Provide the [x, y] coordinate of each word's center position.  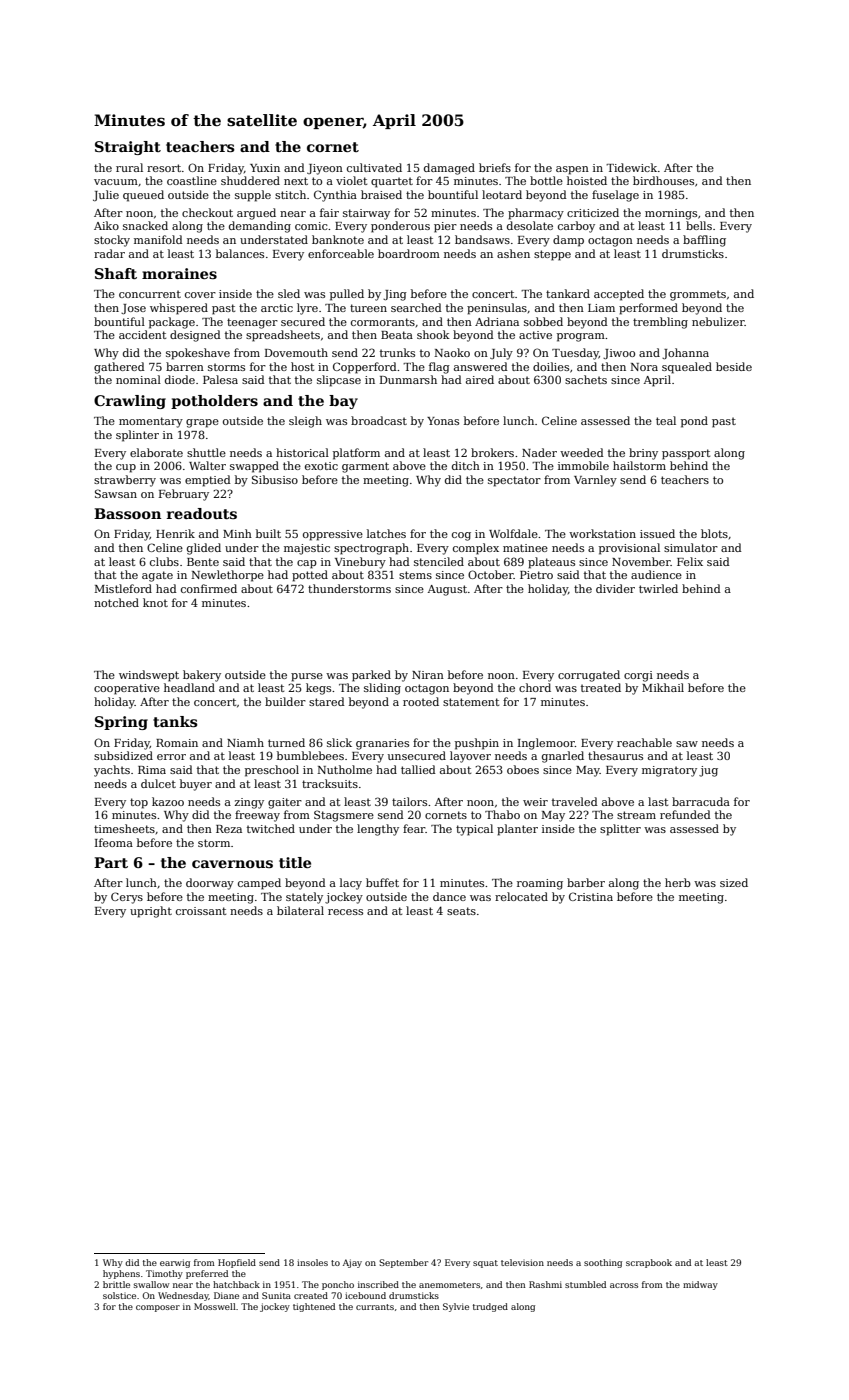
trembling [660, 323]
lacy [351, 884]
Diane [226, 1295]
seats [461, 911]
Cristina [591, 896]
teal [666, 420]
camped [259, 884]
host [302, 366]
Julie [106, 195]
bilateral [300, 910]
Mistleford [123, 588]
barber [586, 882]
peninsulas [497, 309]
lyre [307, 309]
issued [657, 533]
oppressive [333, 535]
